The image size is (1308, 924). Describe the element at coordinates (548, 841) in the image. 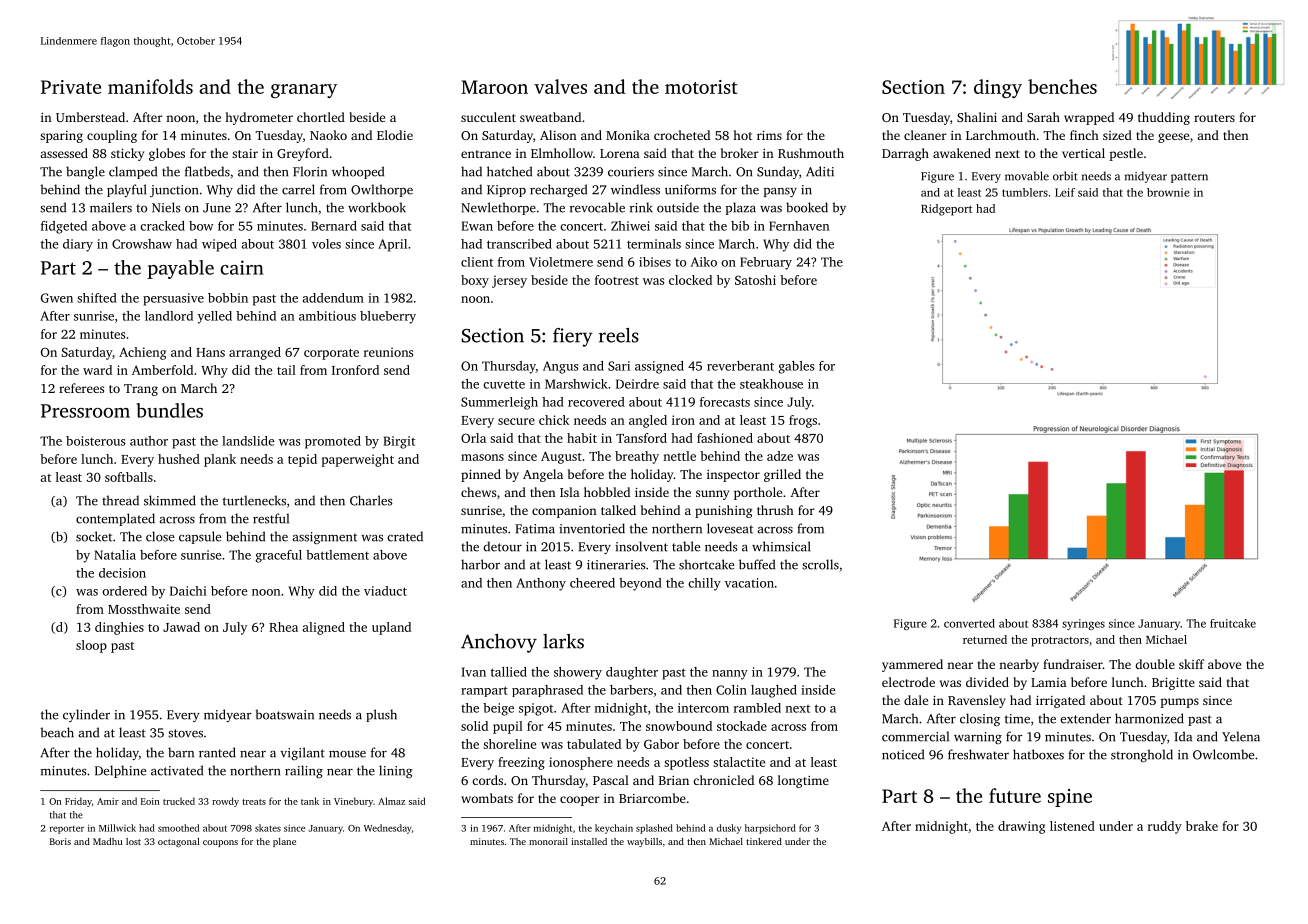

I see `monorail` at that location.
